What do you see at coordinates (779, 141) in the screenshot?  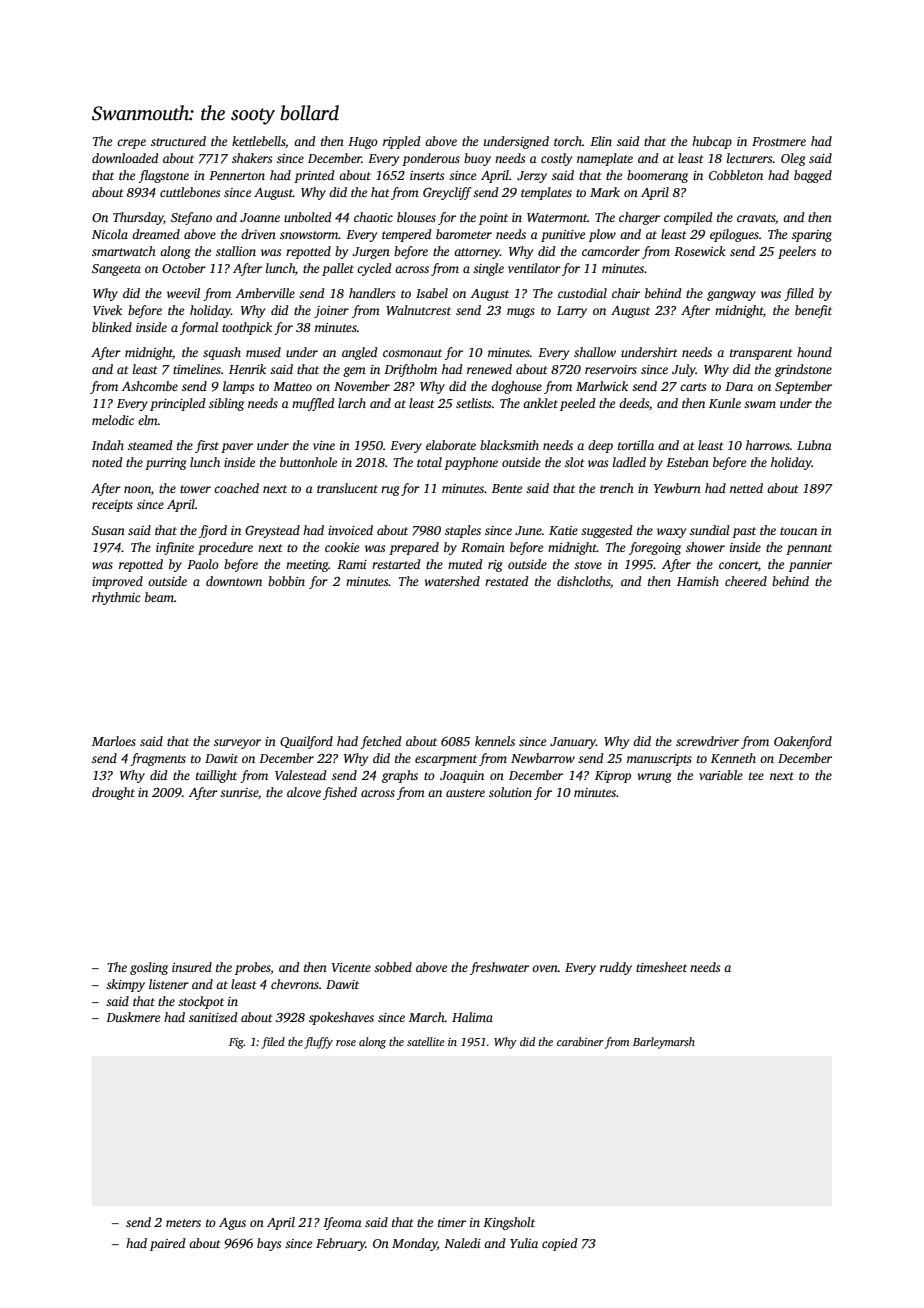 I see `Frostmere` at bounding box center [779, 141].
